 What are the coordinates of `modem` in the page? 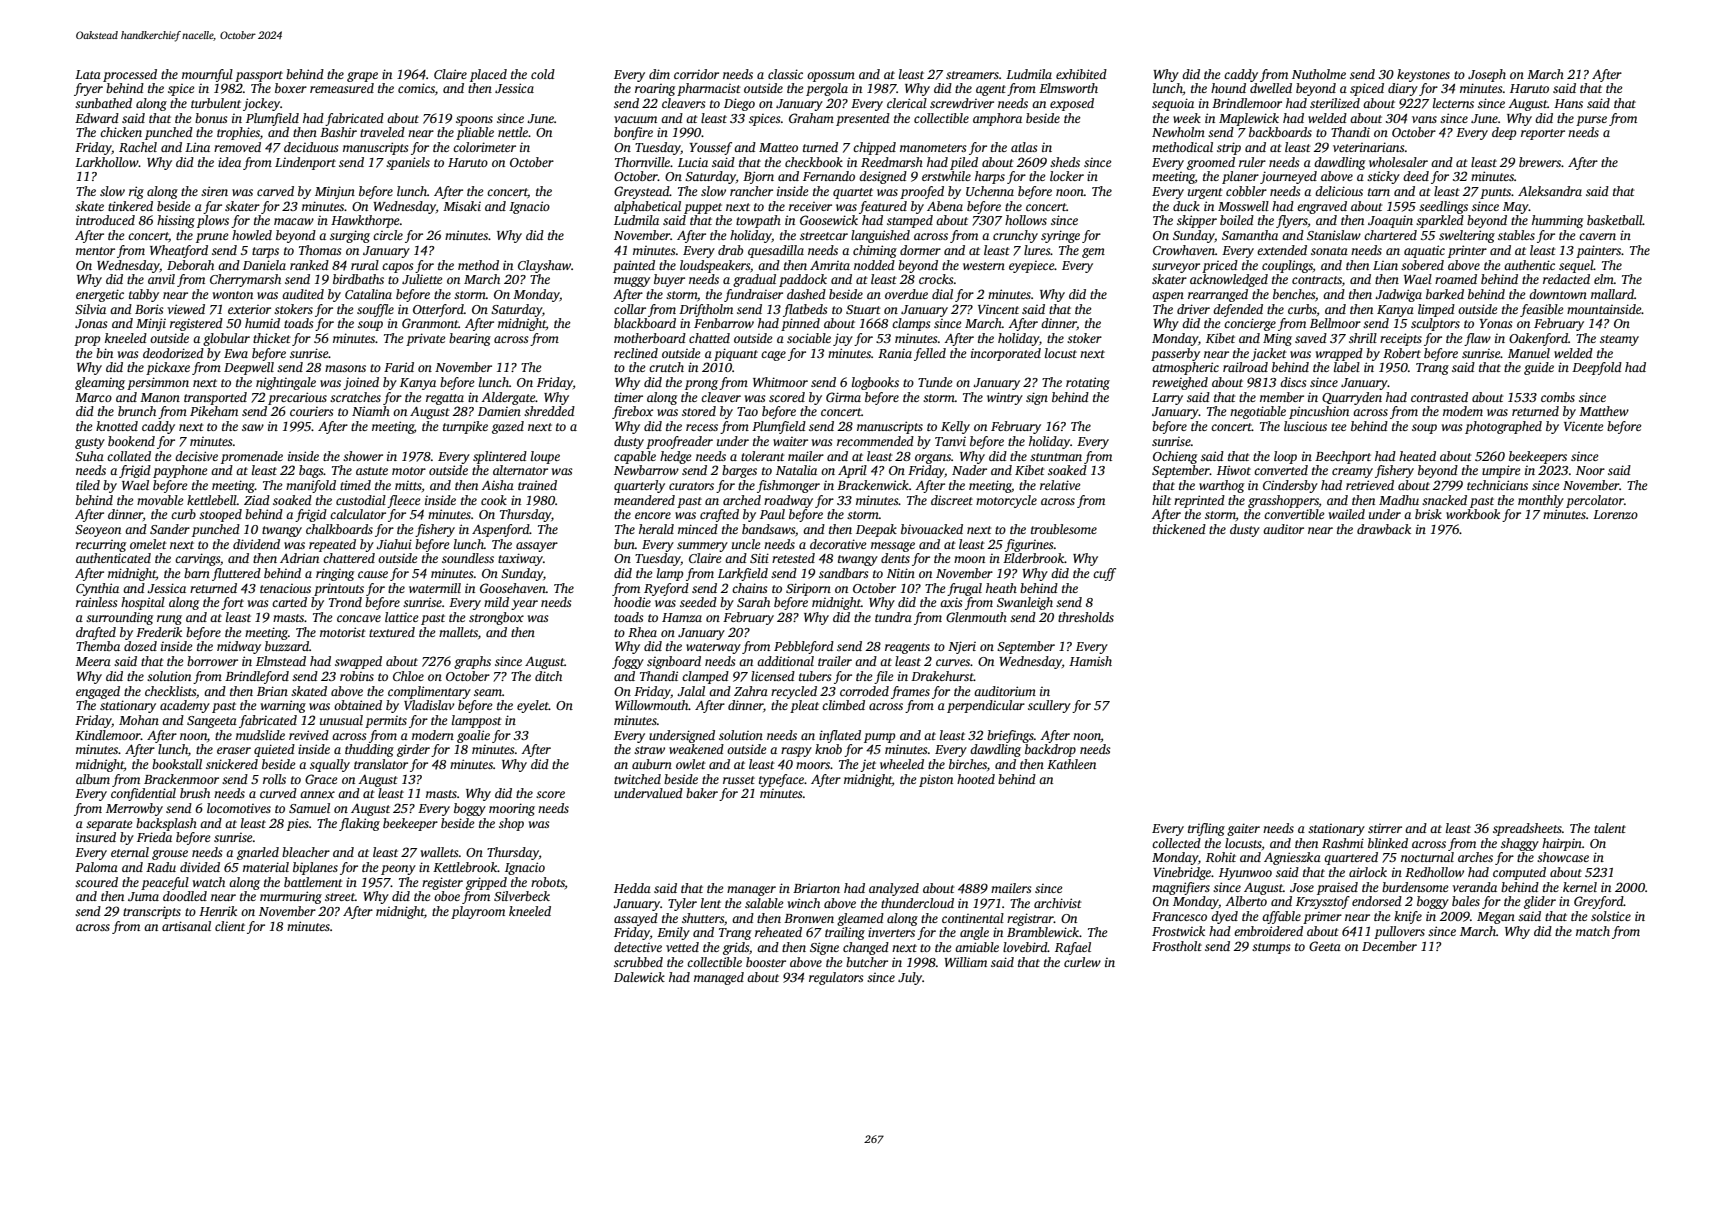 It's located at (1463, 411).
